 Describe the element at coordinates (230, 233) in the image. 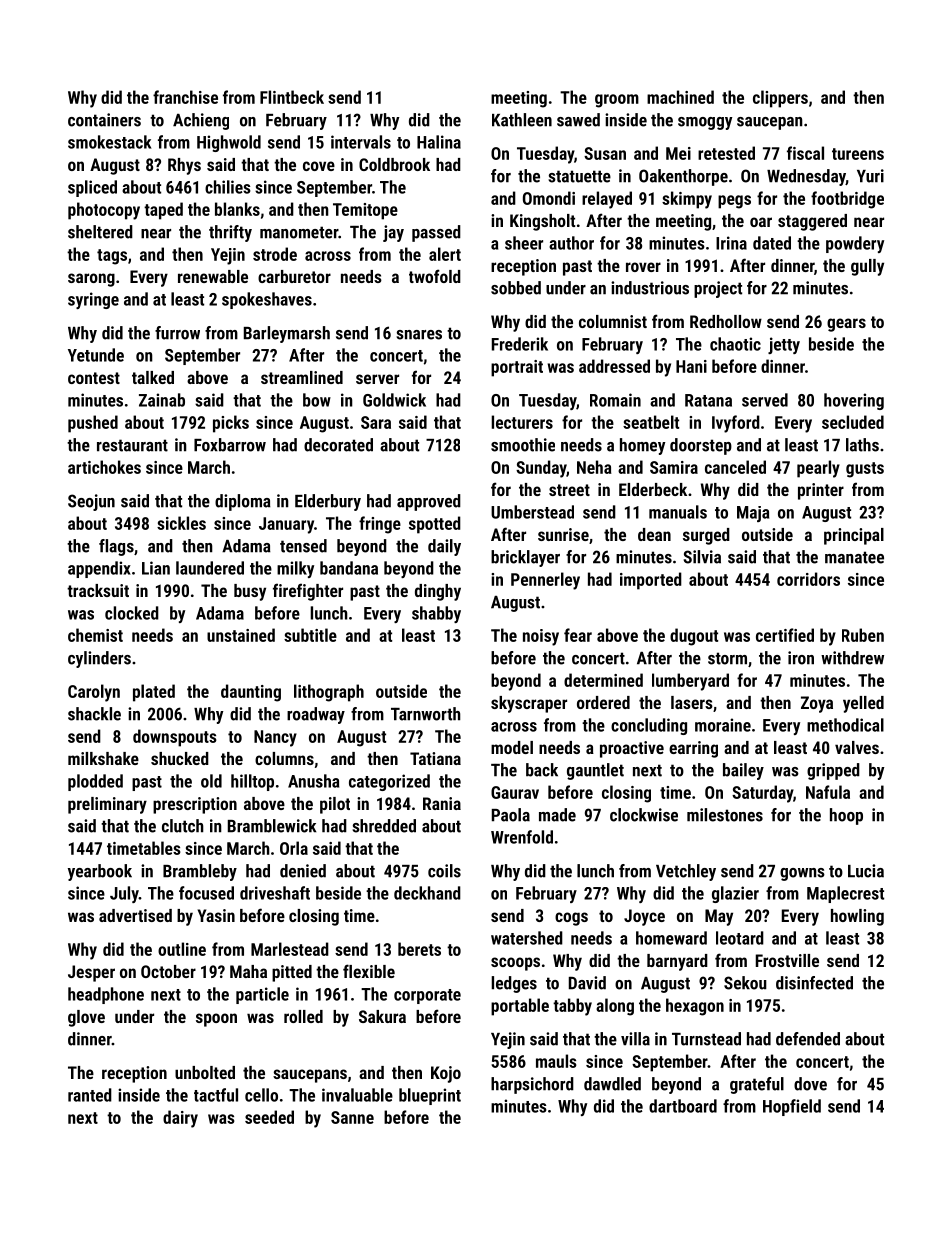

I see `thrifty` at that location.
